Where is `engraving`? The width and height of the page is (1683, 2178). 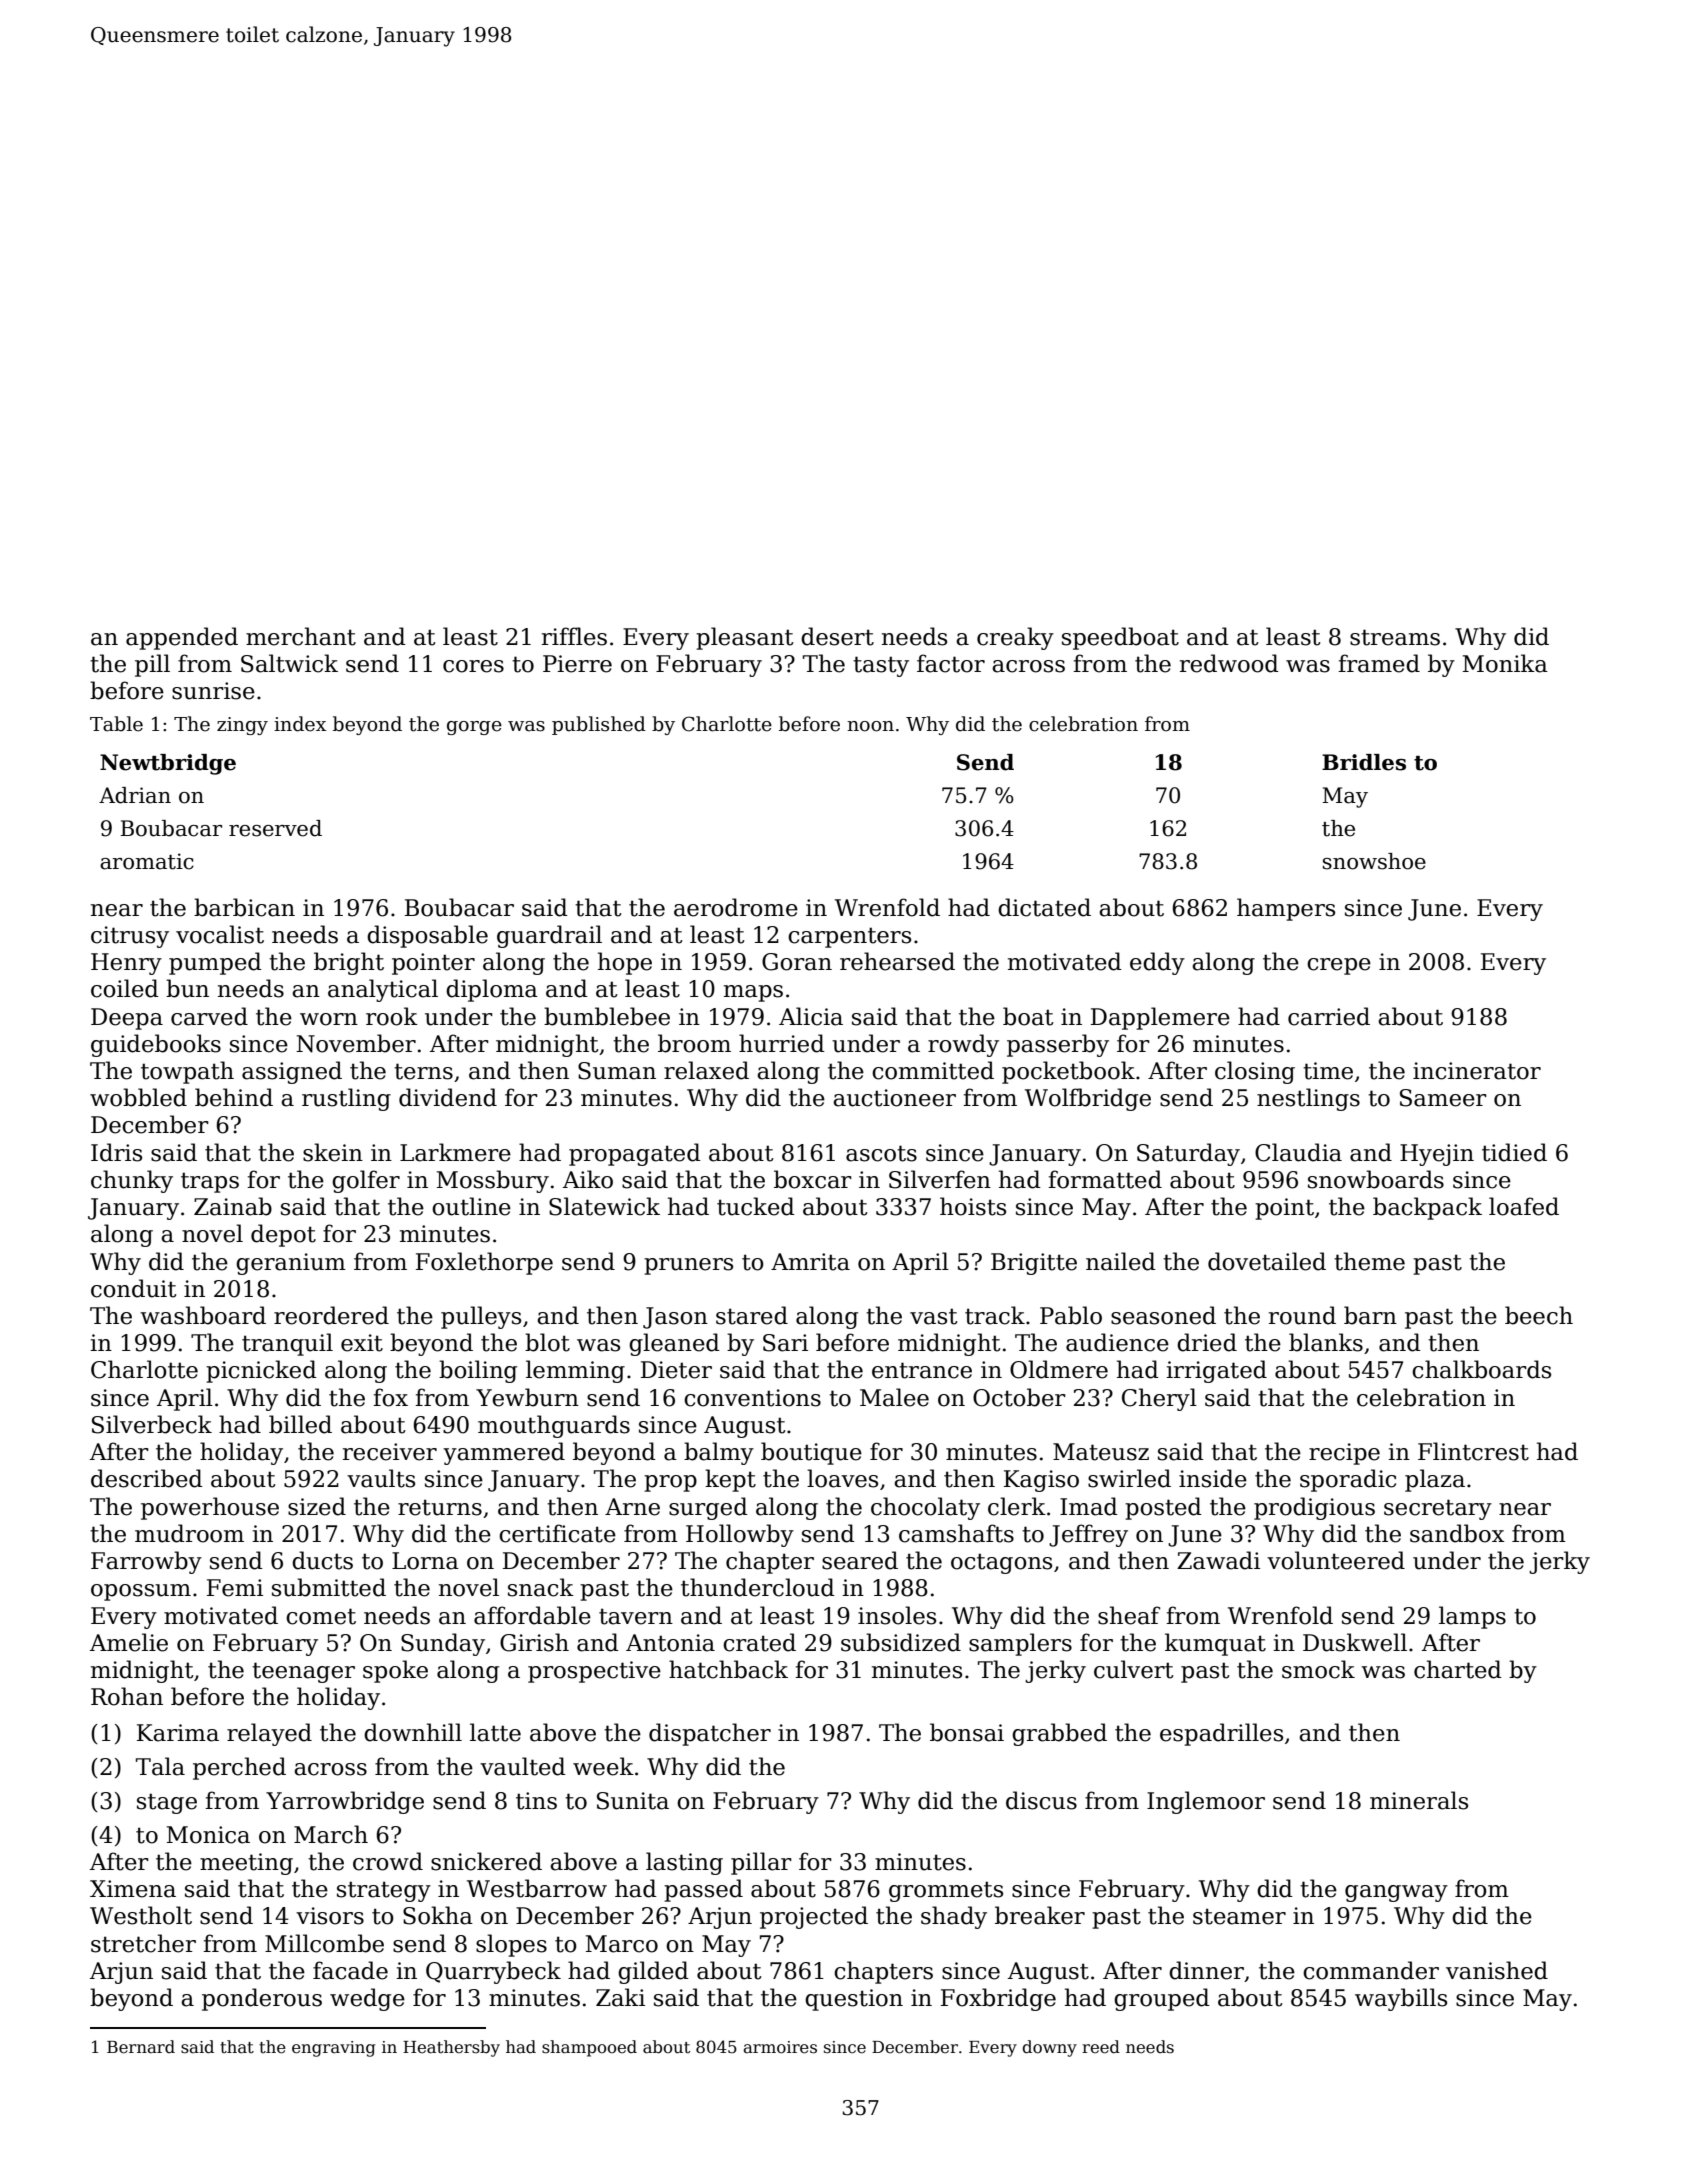 engraving is located at coordinates (334, 2049).
